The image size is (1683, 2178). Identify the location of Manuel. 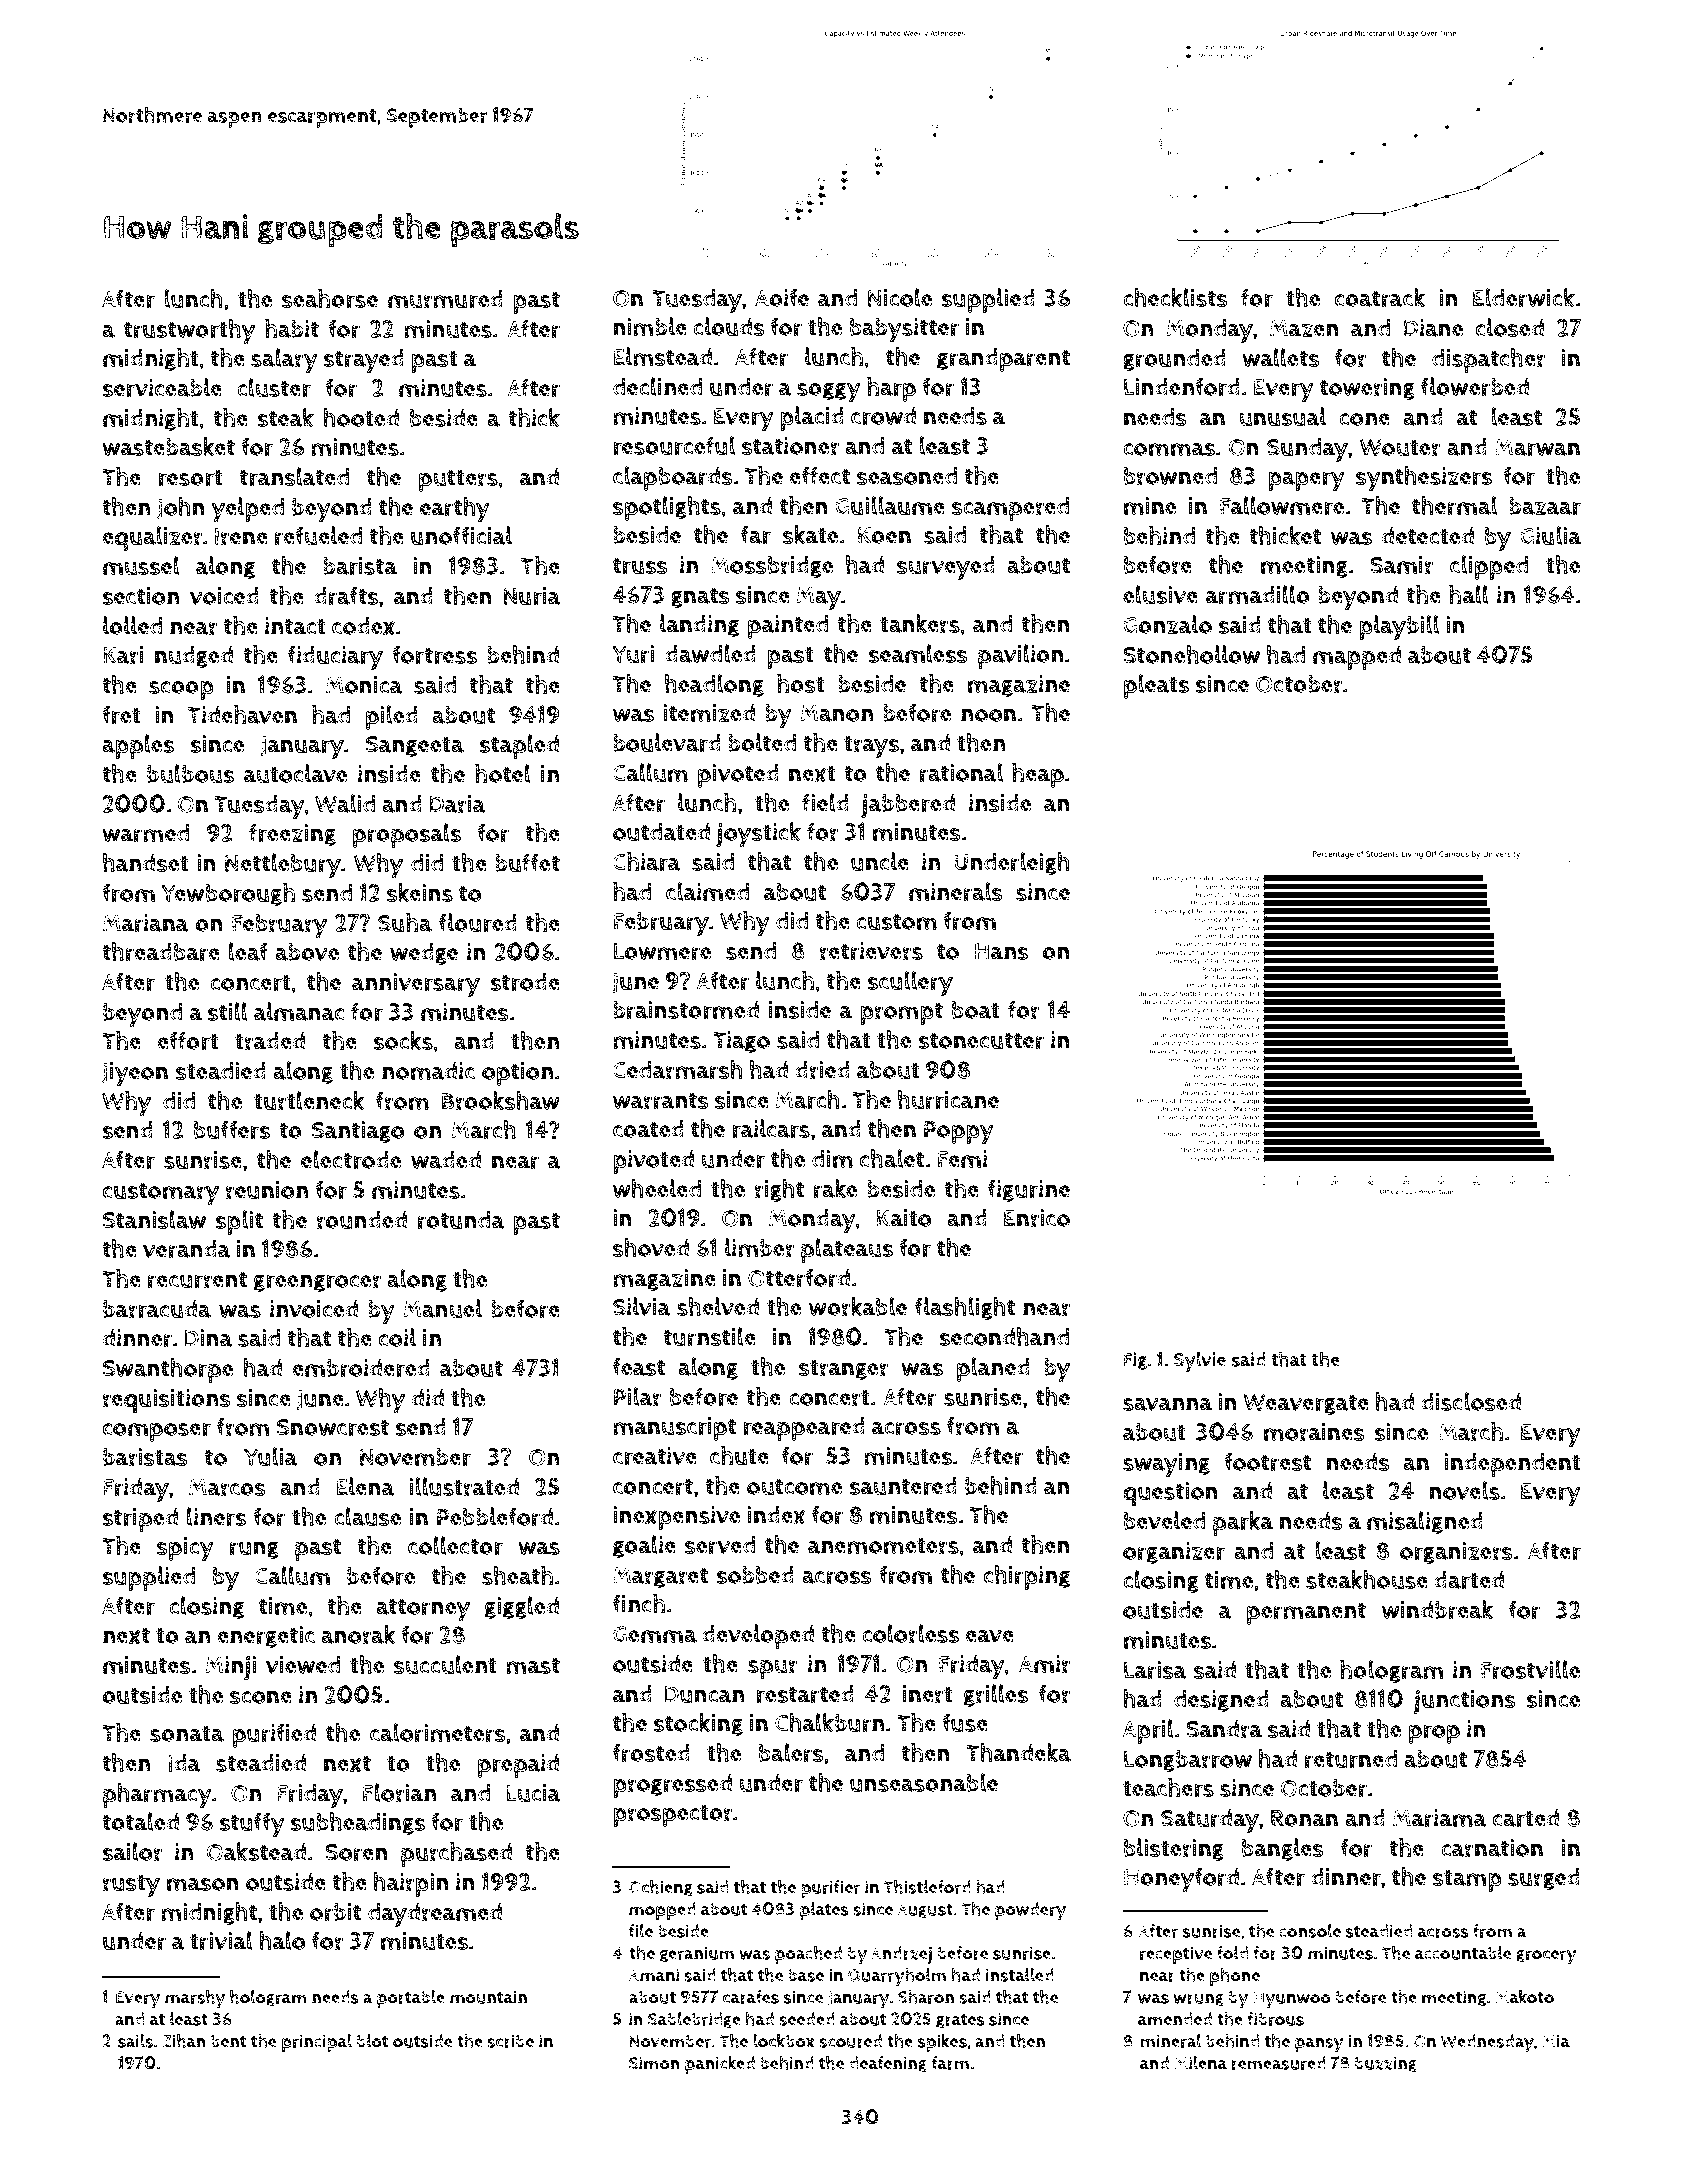
(442, 1308).
